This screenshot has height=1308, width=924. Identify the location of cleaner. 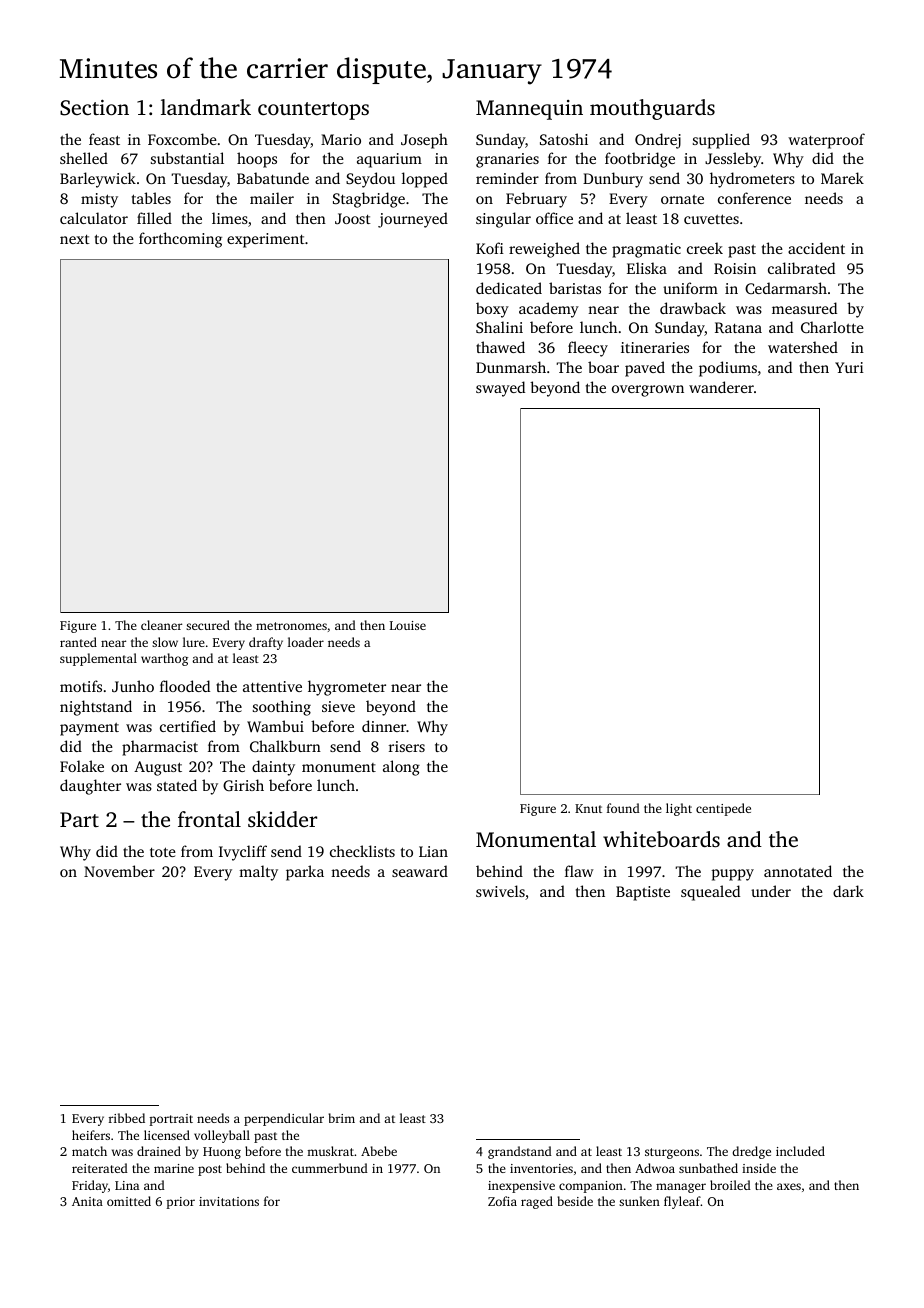
(161, 625).
